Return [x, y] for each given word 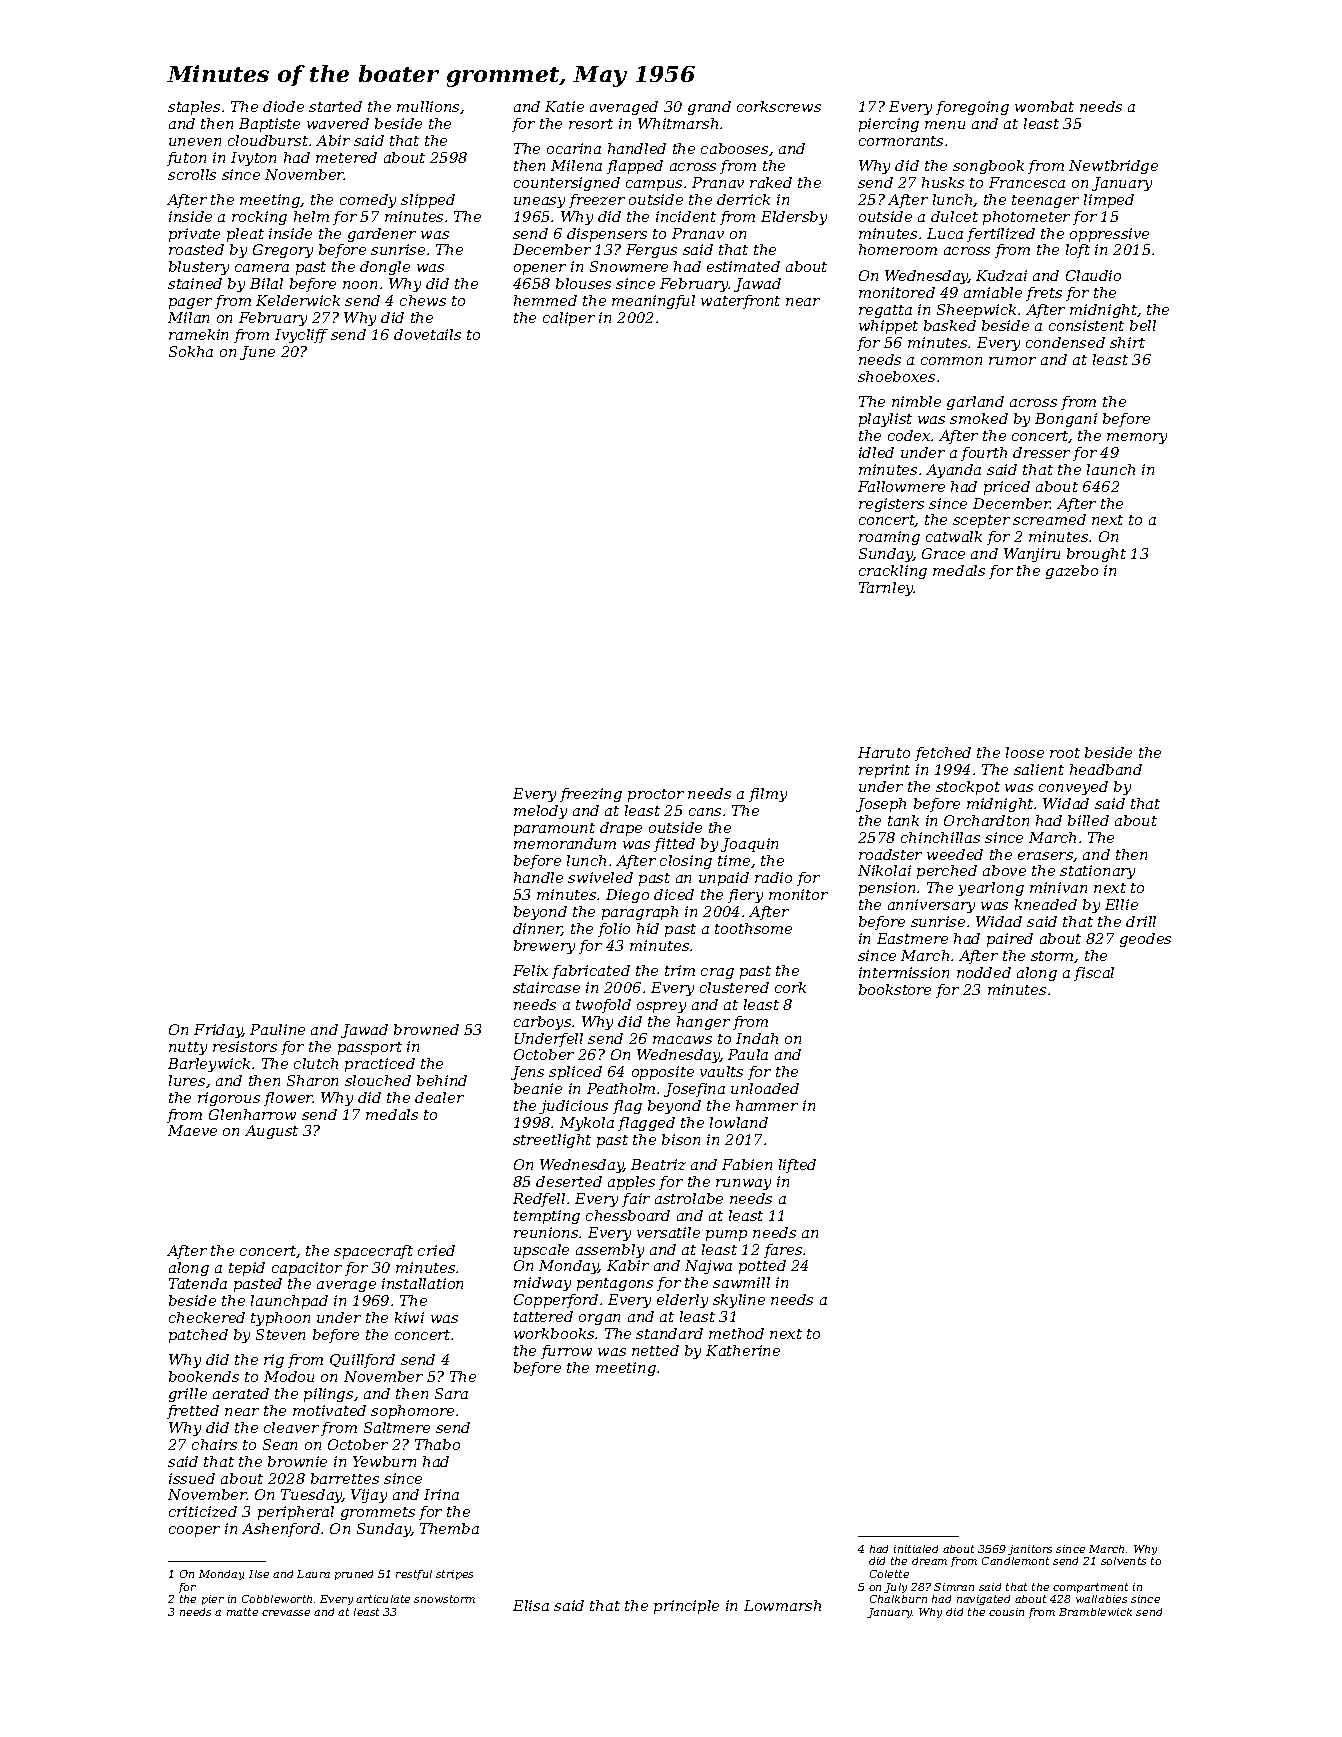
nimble [916, 401]
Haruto [884, 752]
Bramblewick [1095, 1612]
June [257, 353]
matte [242, 1612]
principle [686, 1607]
